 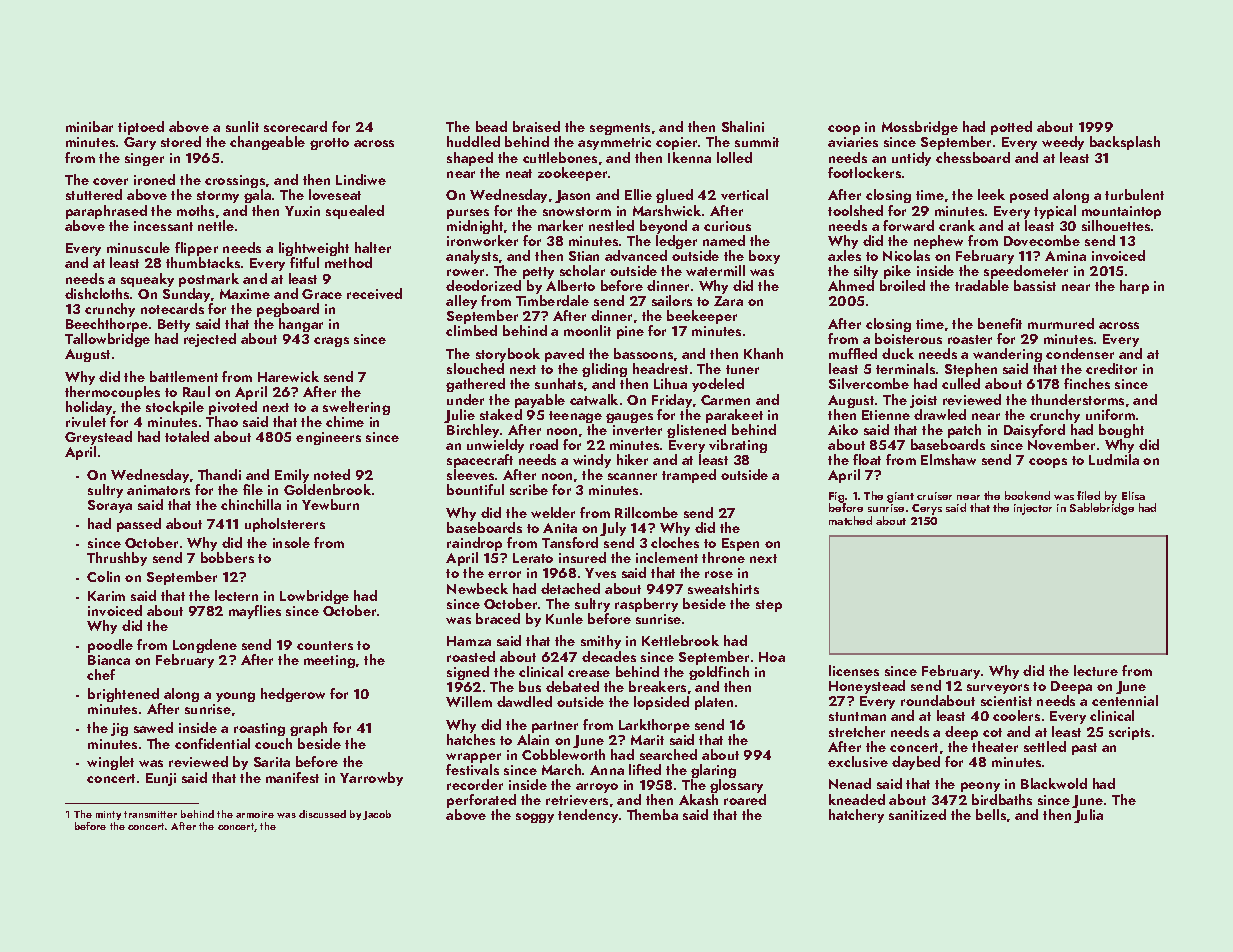 What do you see at coordinates (654, 726) in the screenshot?
I see `Larkthorpe` at bounding box center [654, 726].
